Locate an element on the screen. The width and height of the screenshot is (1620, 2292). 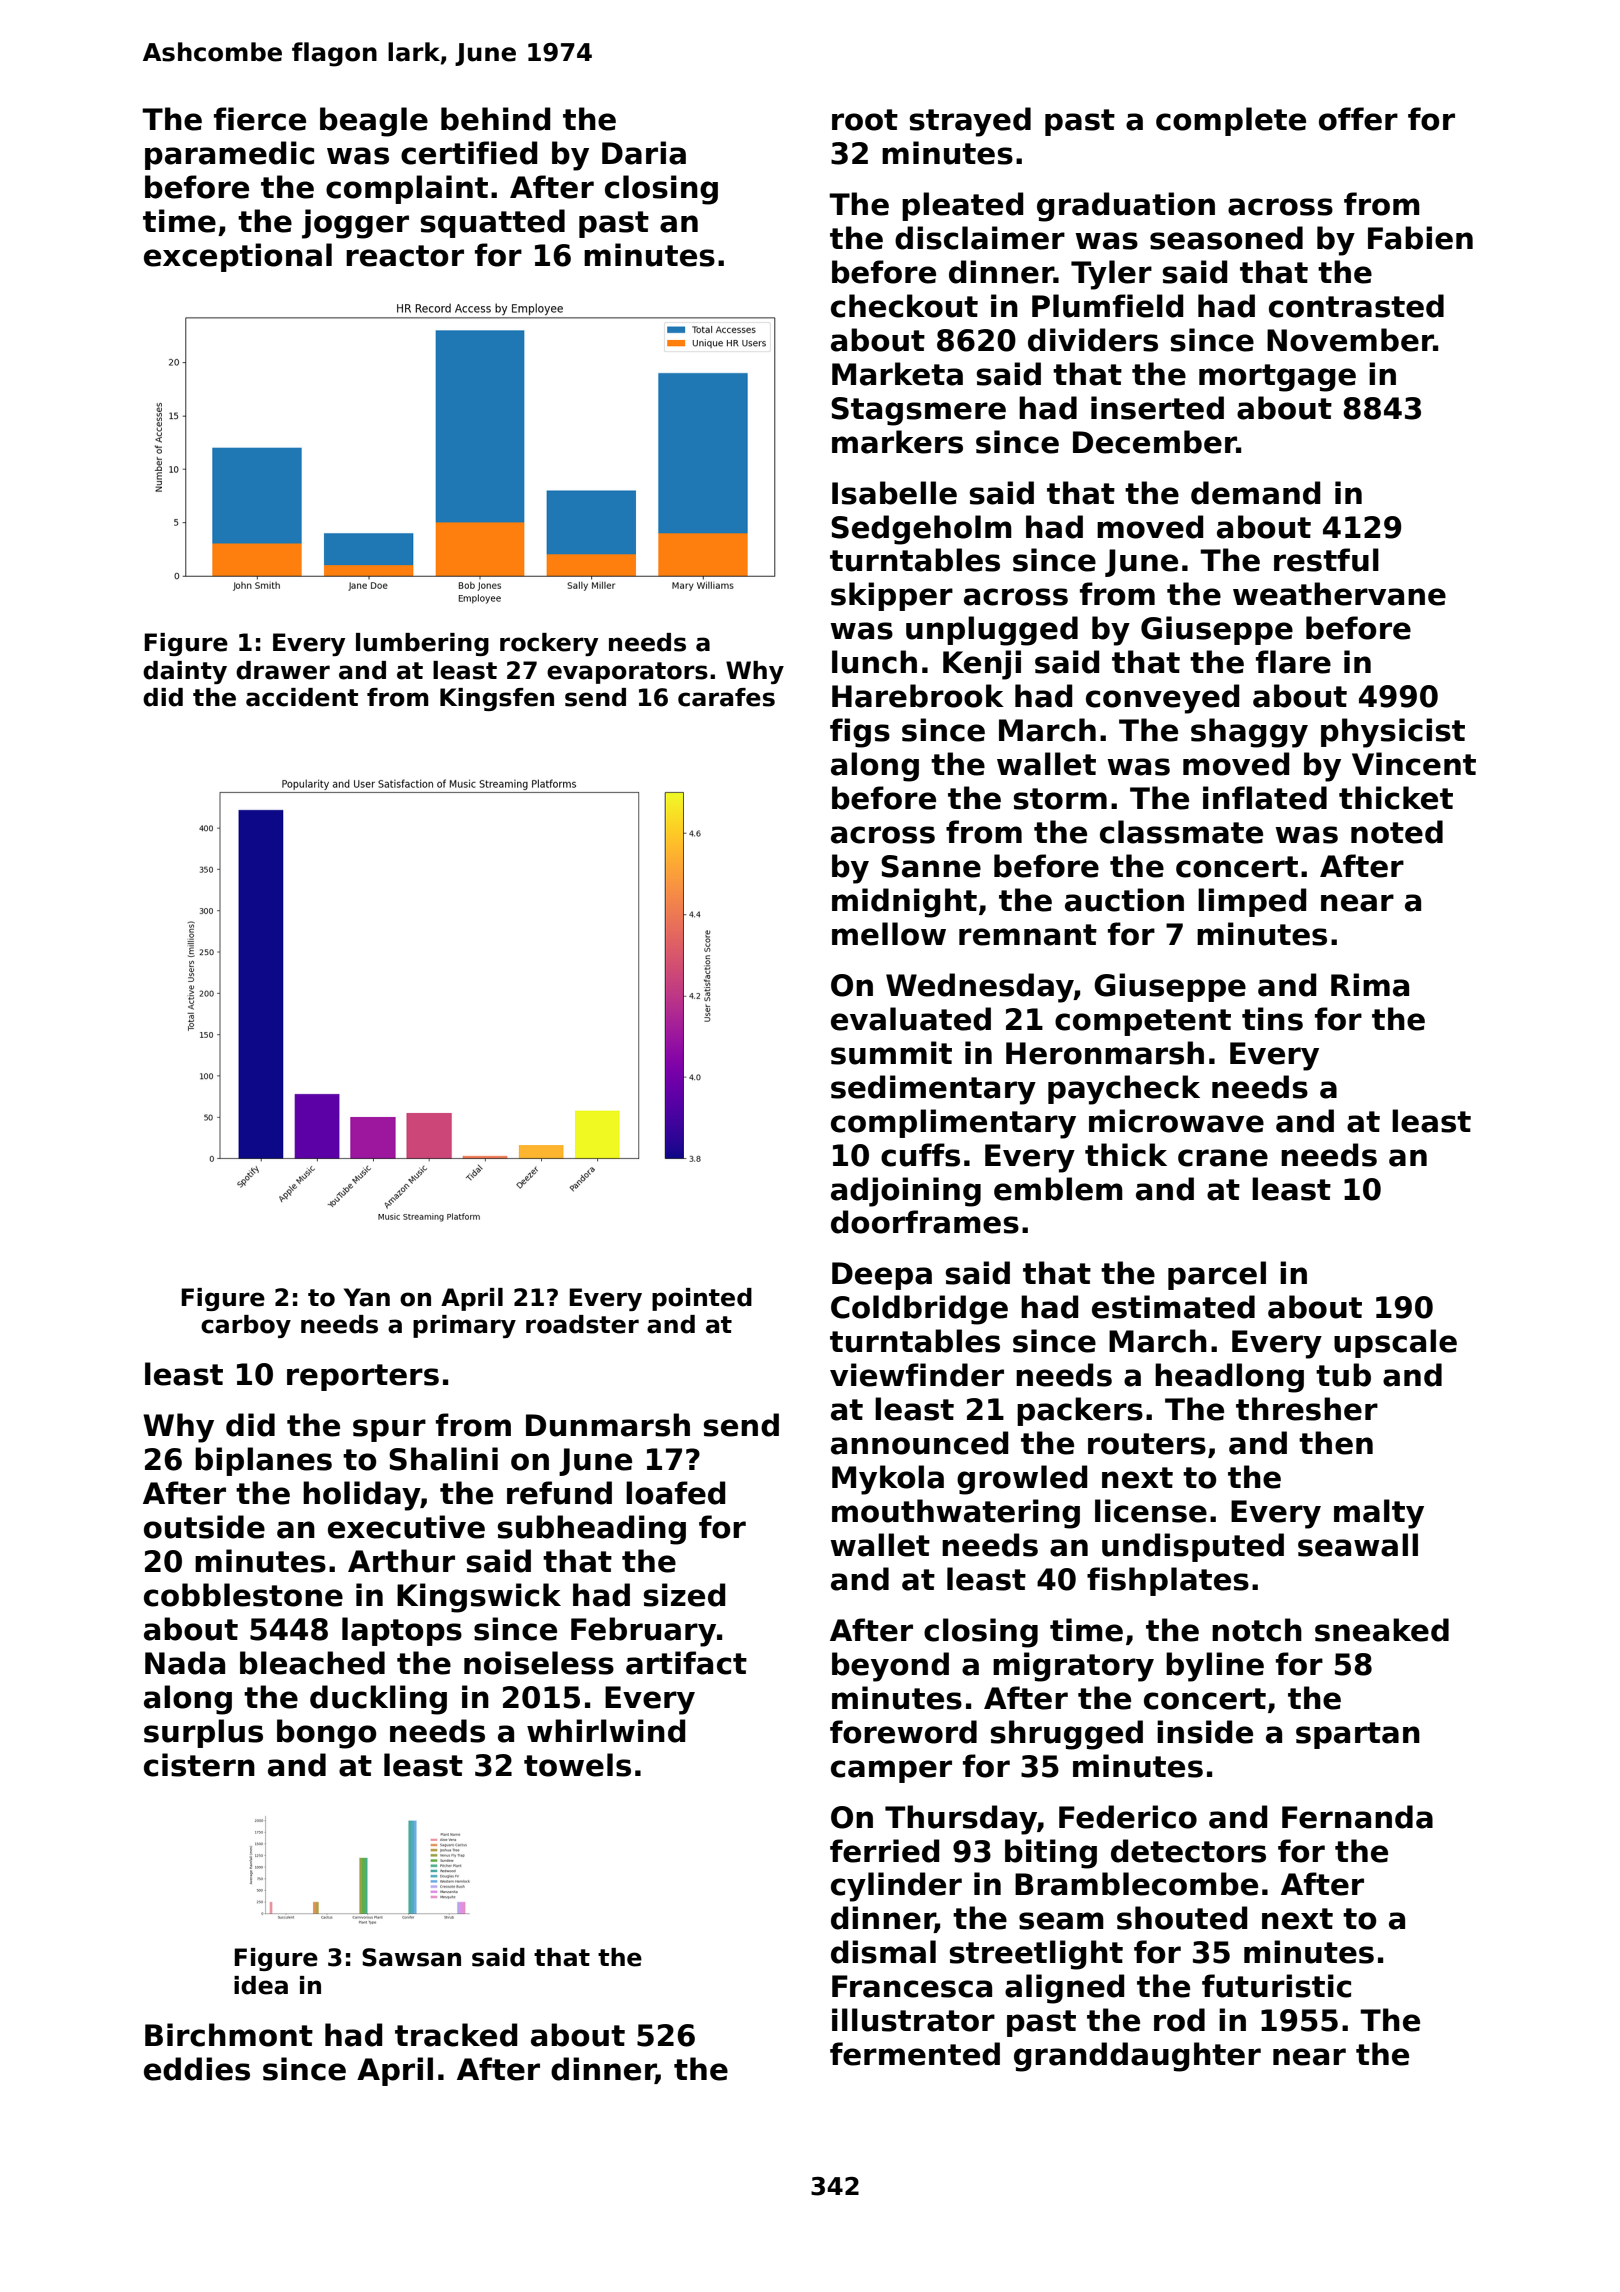
seasoned is located at coordinates (1226, 238).
